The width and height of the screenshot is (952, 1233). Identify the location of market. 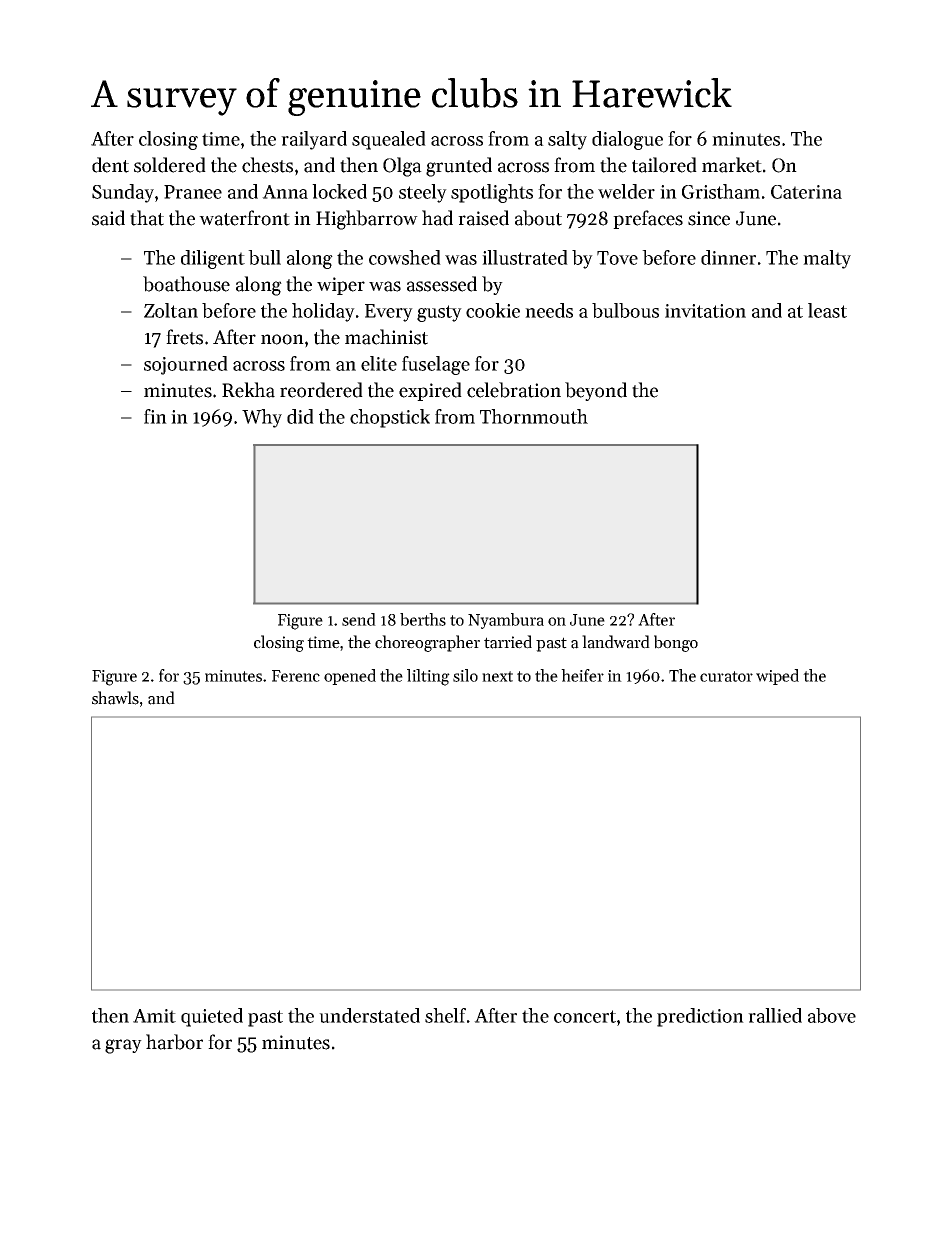
(732, 165).
